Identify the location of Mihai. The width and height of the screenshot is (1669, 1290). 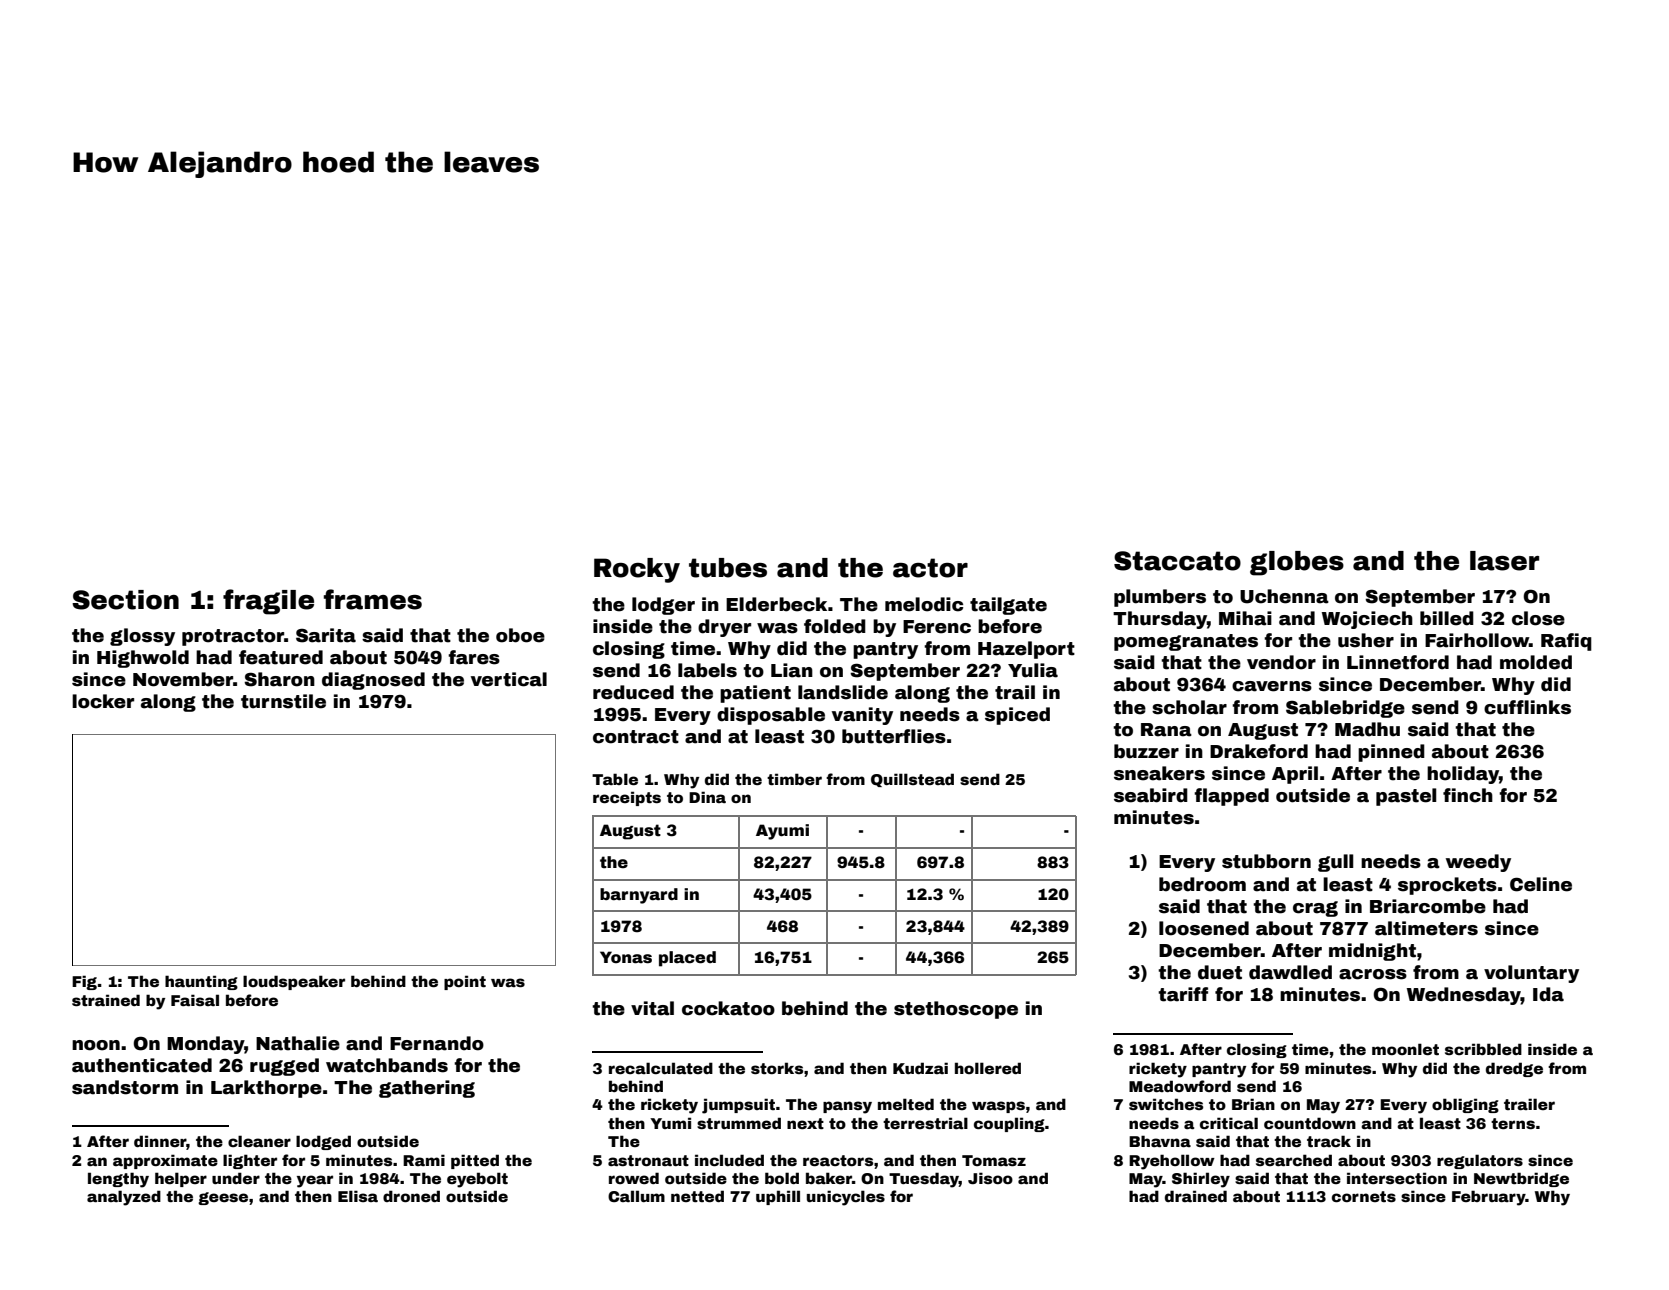
(1245, 618).
